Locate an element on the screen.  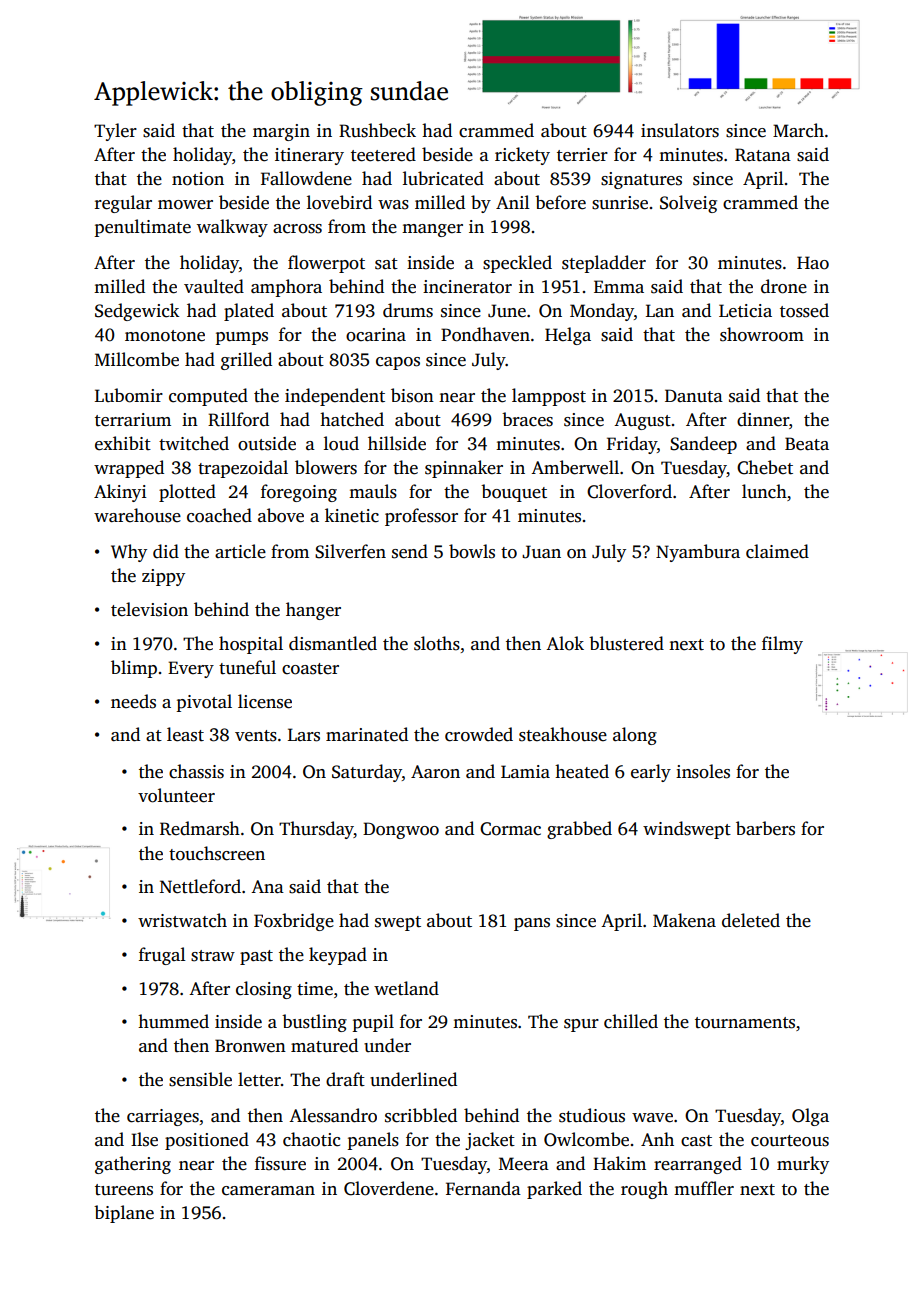
dismantled is located at coordinates (333, 643).
